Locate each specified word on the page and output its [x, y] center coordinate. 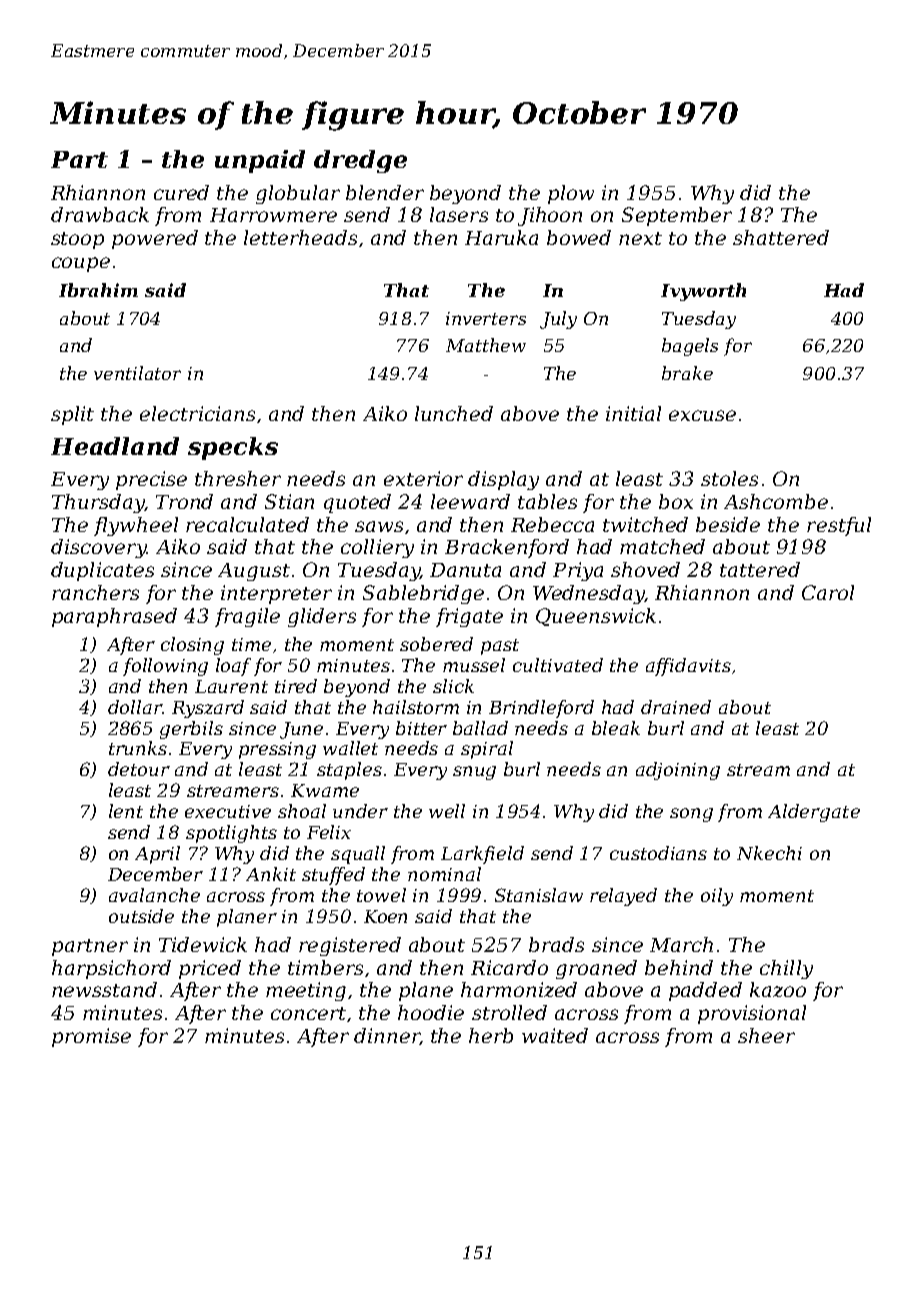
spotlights [231, 834]
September [677, 216]
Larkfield [482, 855]
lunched [454, 413]
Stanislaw [539, 895]
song [691, 815]
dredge [360, 161]
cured [181, 192]
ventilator [137, 373]
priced [210, 969]
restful [839, 526]
